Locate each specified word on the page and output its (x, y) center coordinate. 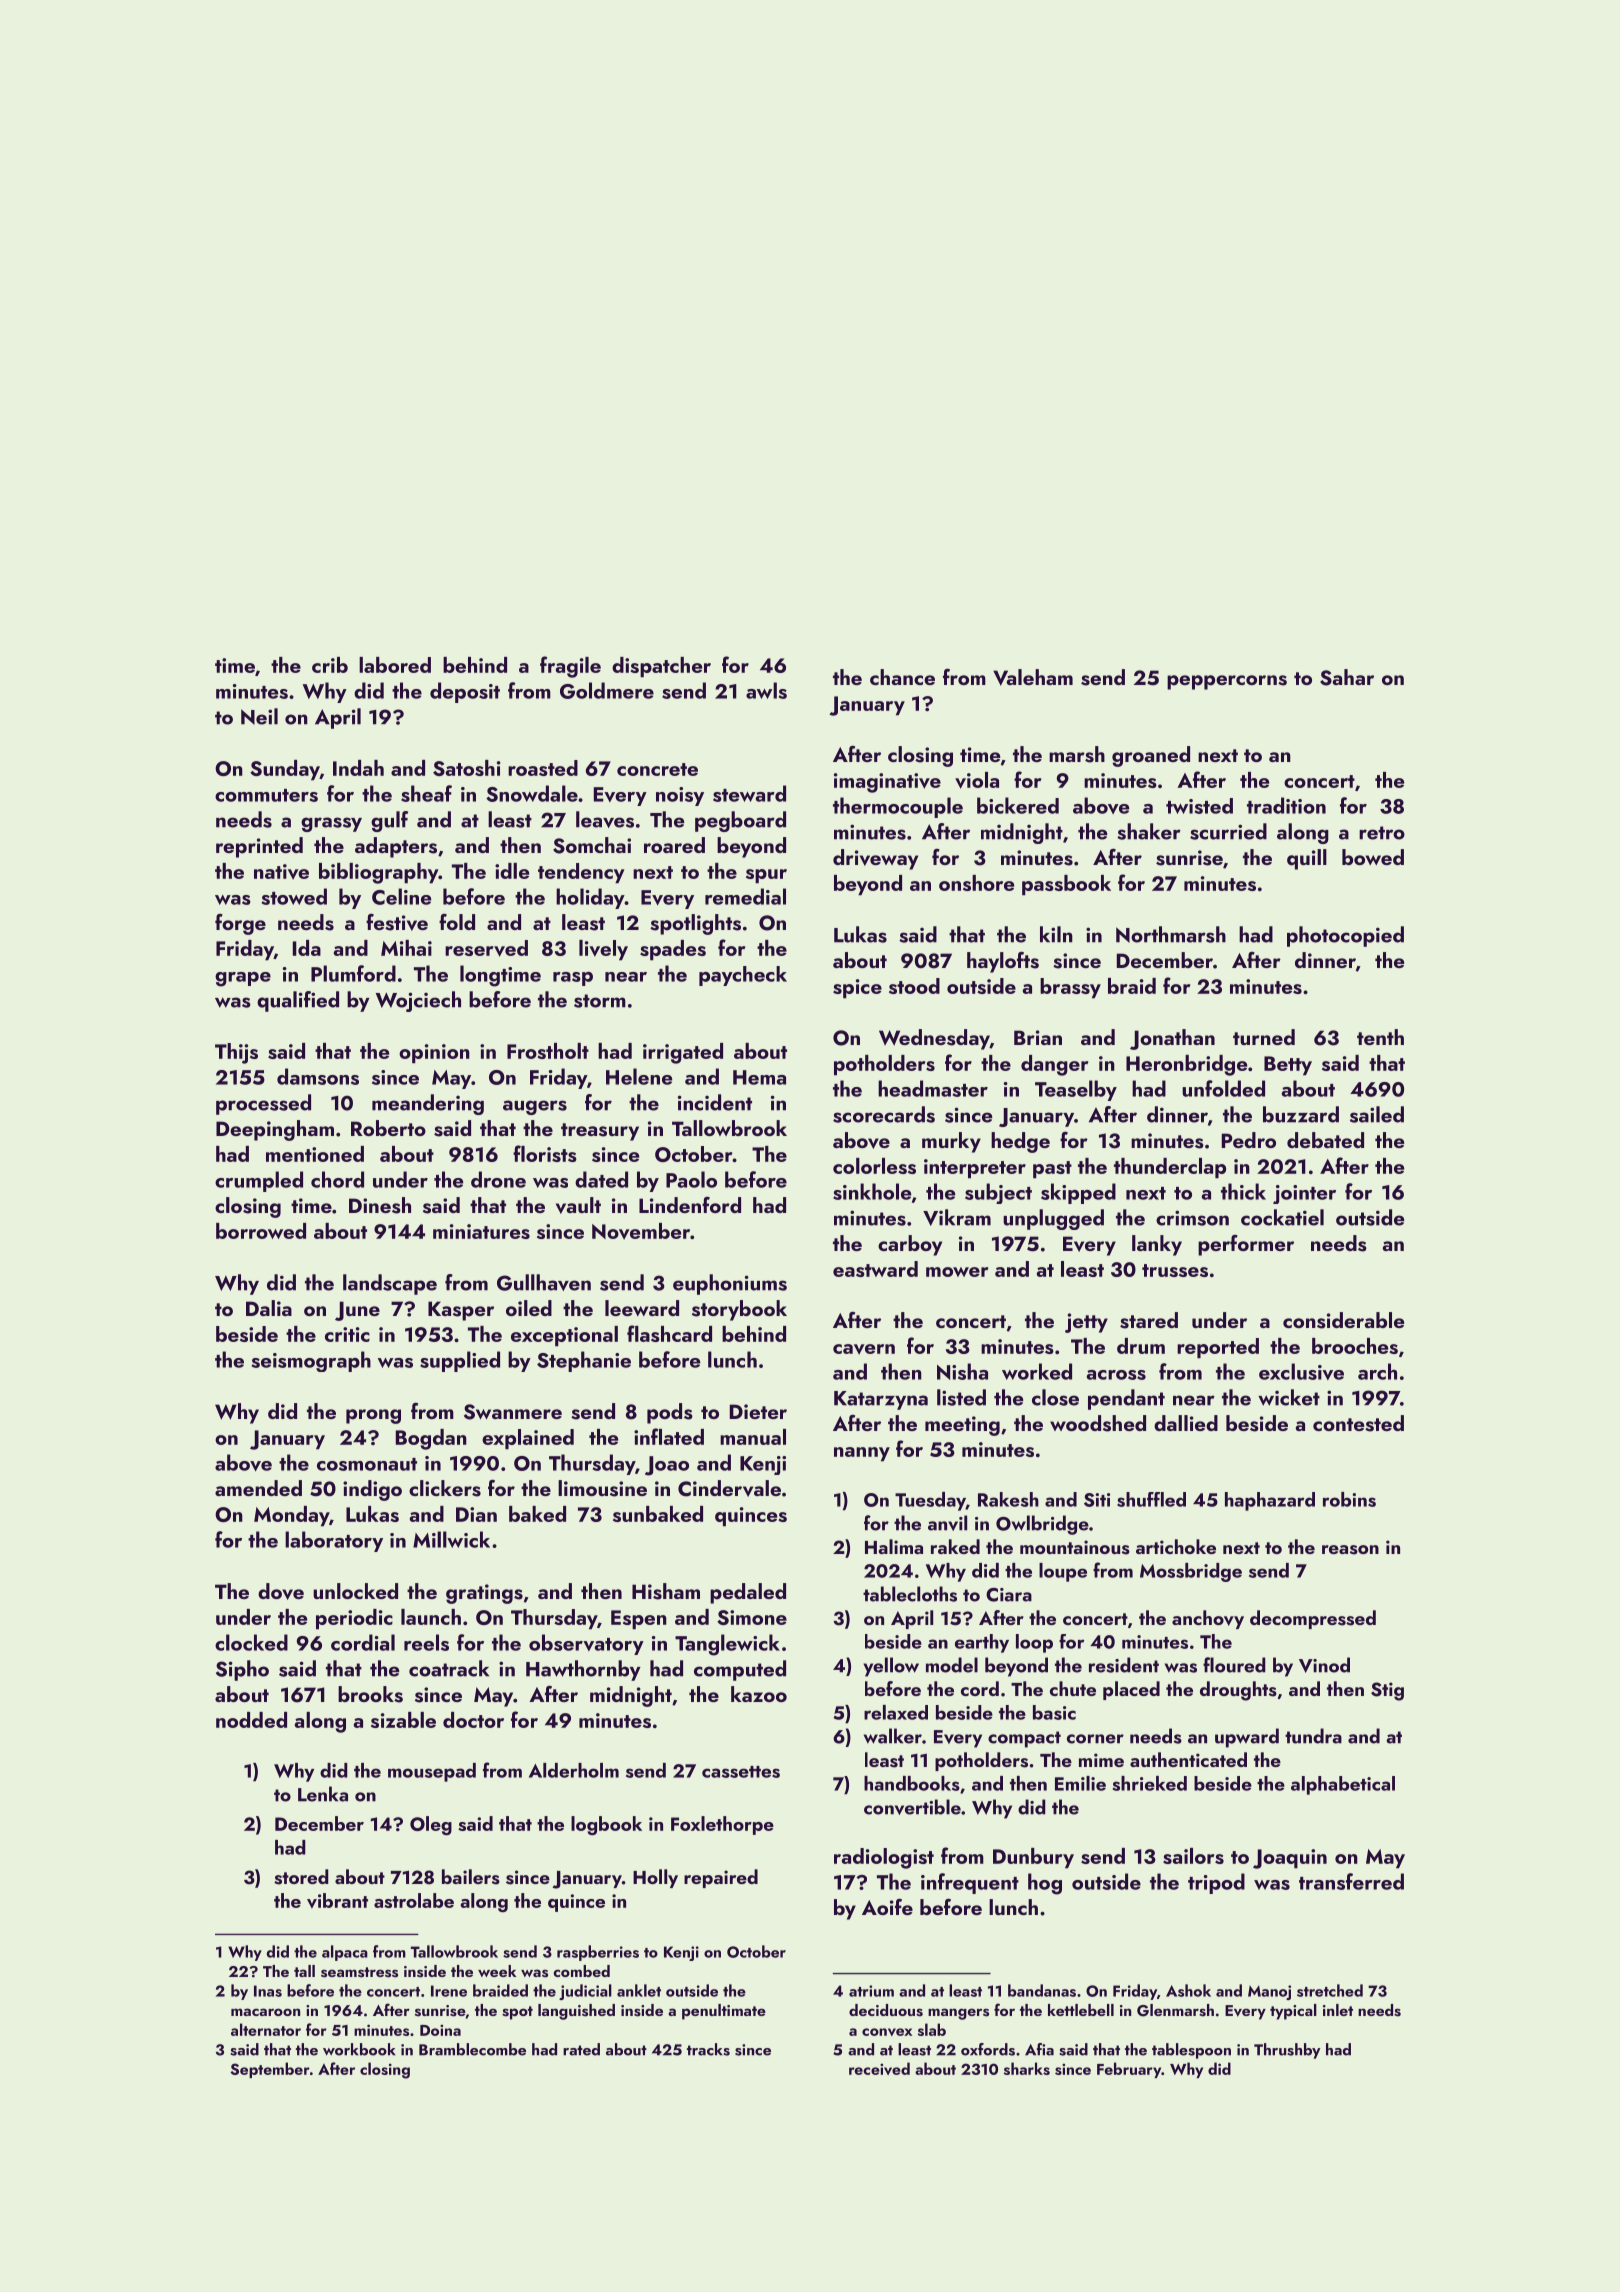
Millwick (451, 1539)
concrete (657, 769)
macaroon (265, 2012)
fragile (570, 667)
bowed (1373, 857)
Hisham (666, 1591)
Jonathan (1172, 1039)
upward (1247, 1738)
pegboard (740, 821)
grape (243, 979)
